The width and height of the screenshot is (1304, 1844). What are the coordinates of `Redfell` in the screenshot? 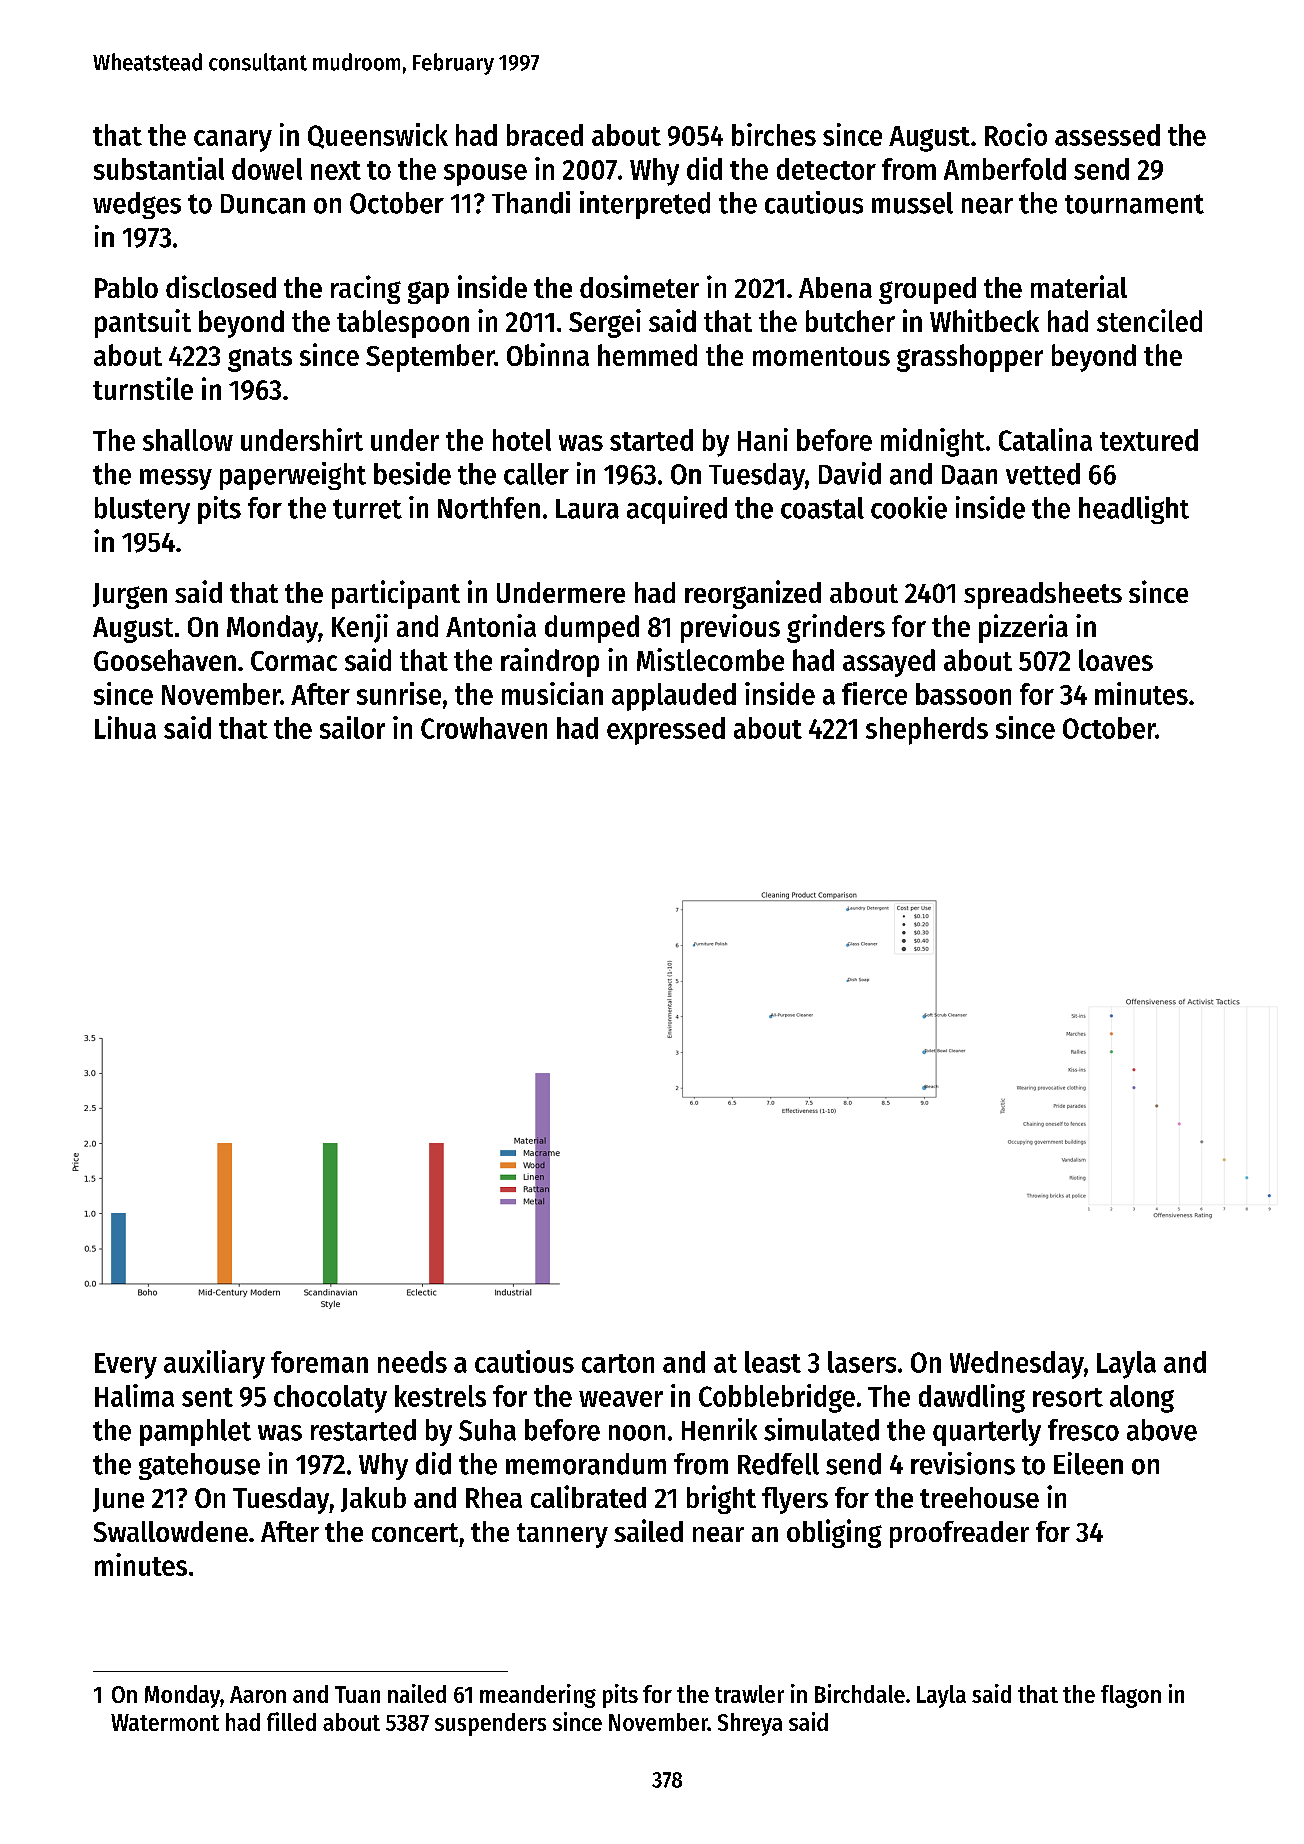 It's located at (778, 1464).
